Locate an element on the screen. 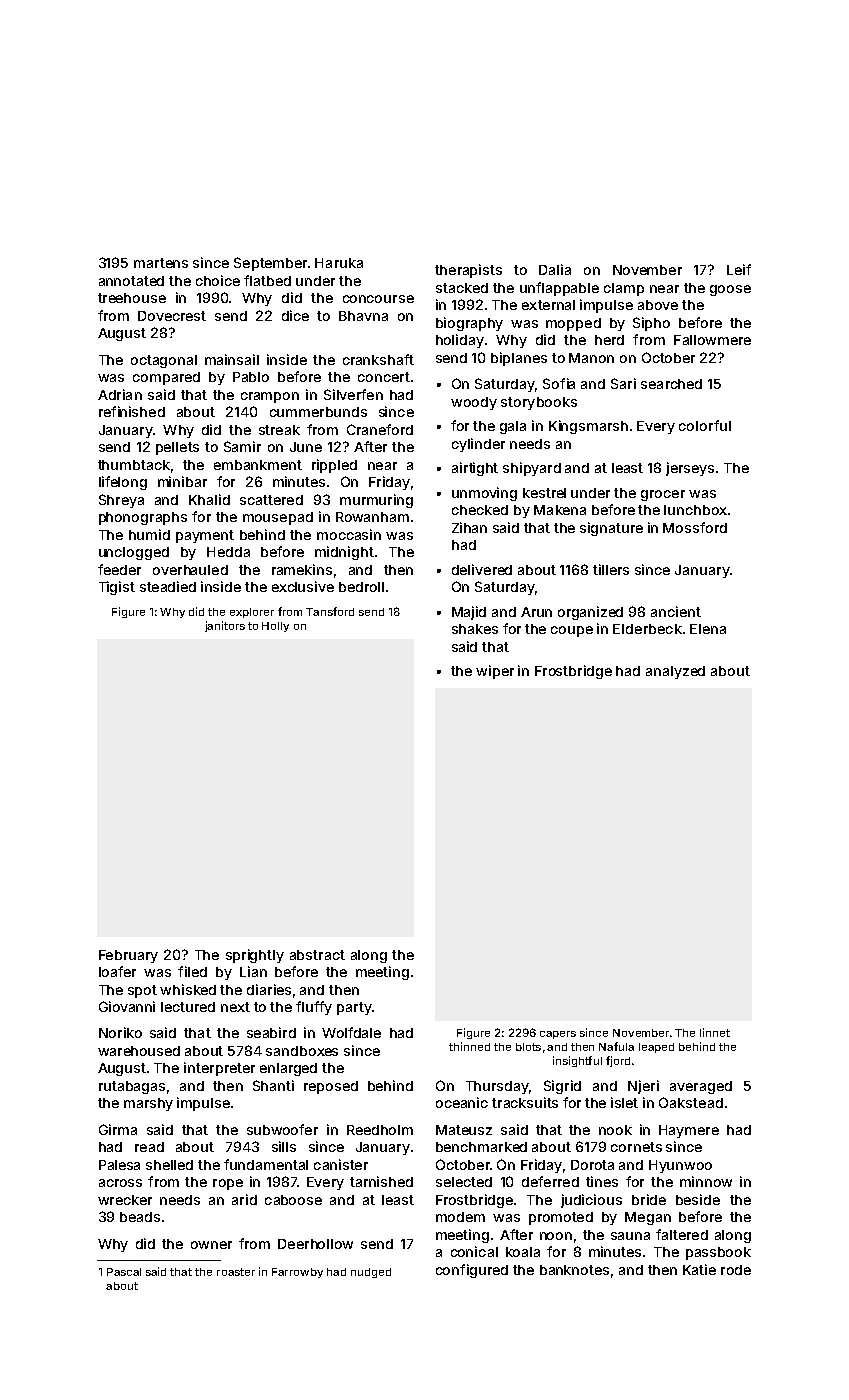 Image resolution: width=849 pixels, height=1400 pixels. Dalia is located at coordinates (555, 269).
